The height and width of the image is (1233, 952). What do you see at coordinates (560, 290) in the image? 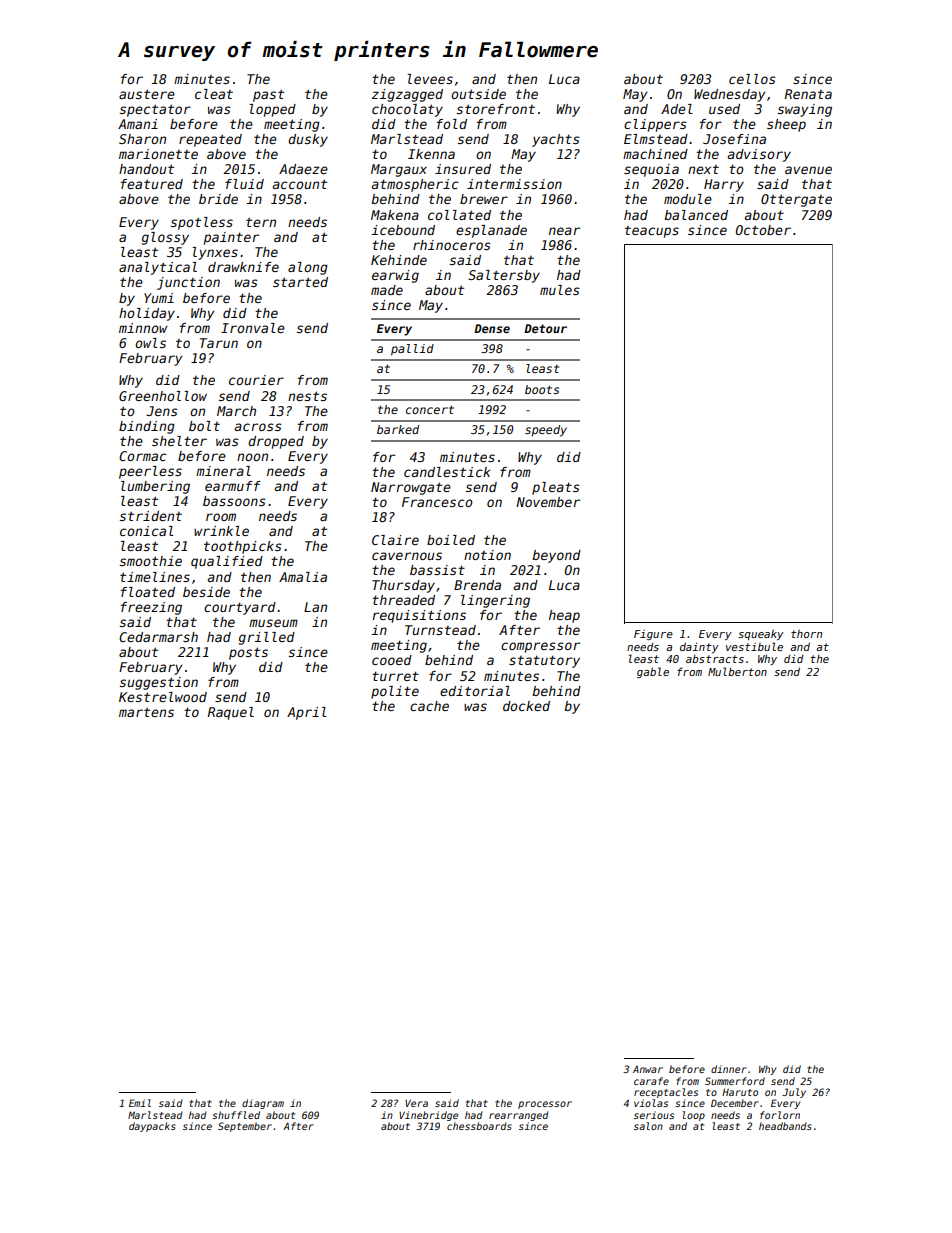
I see `mules` at bounding box center [560, 290].
